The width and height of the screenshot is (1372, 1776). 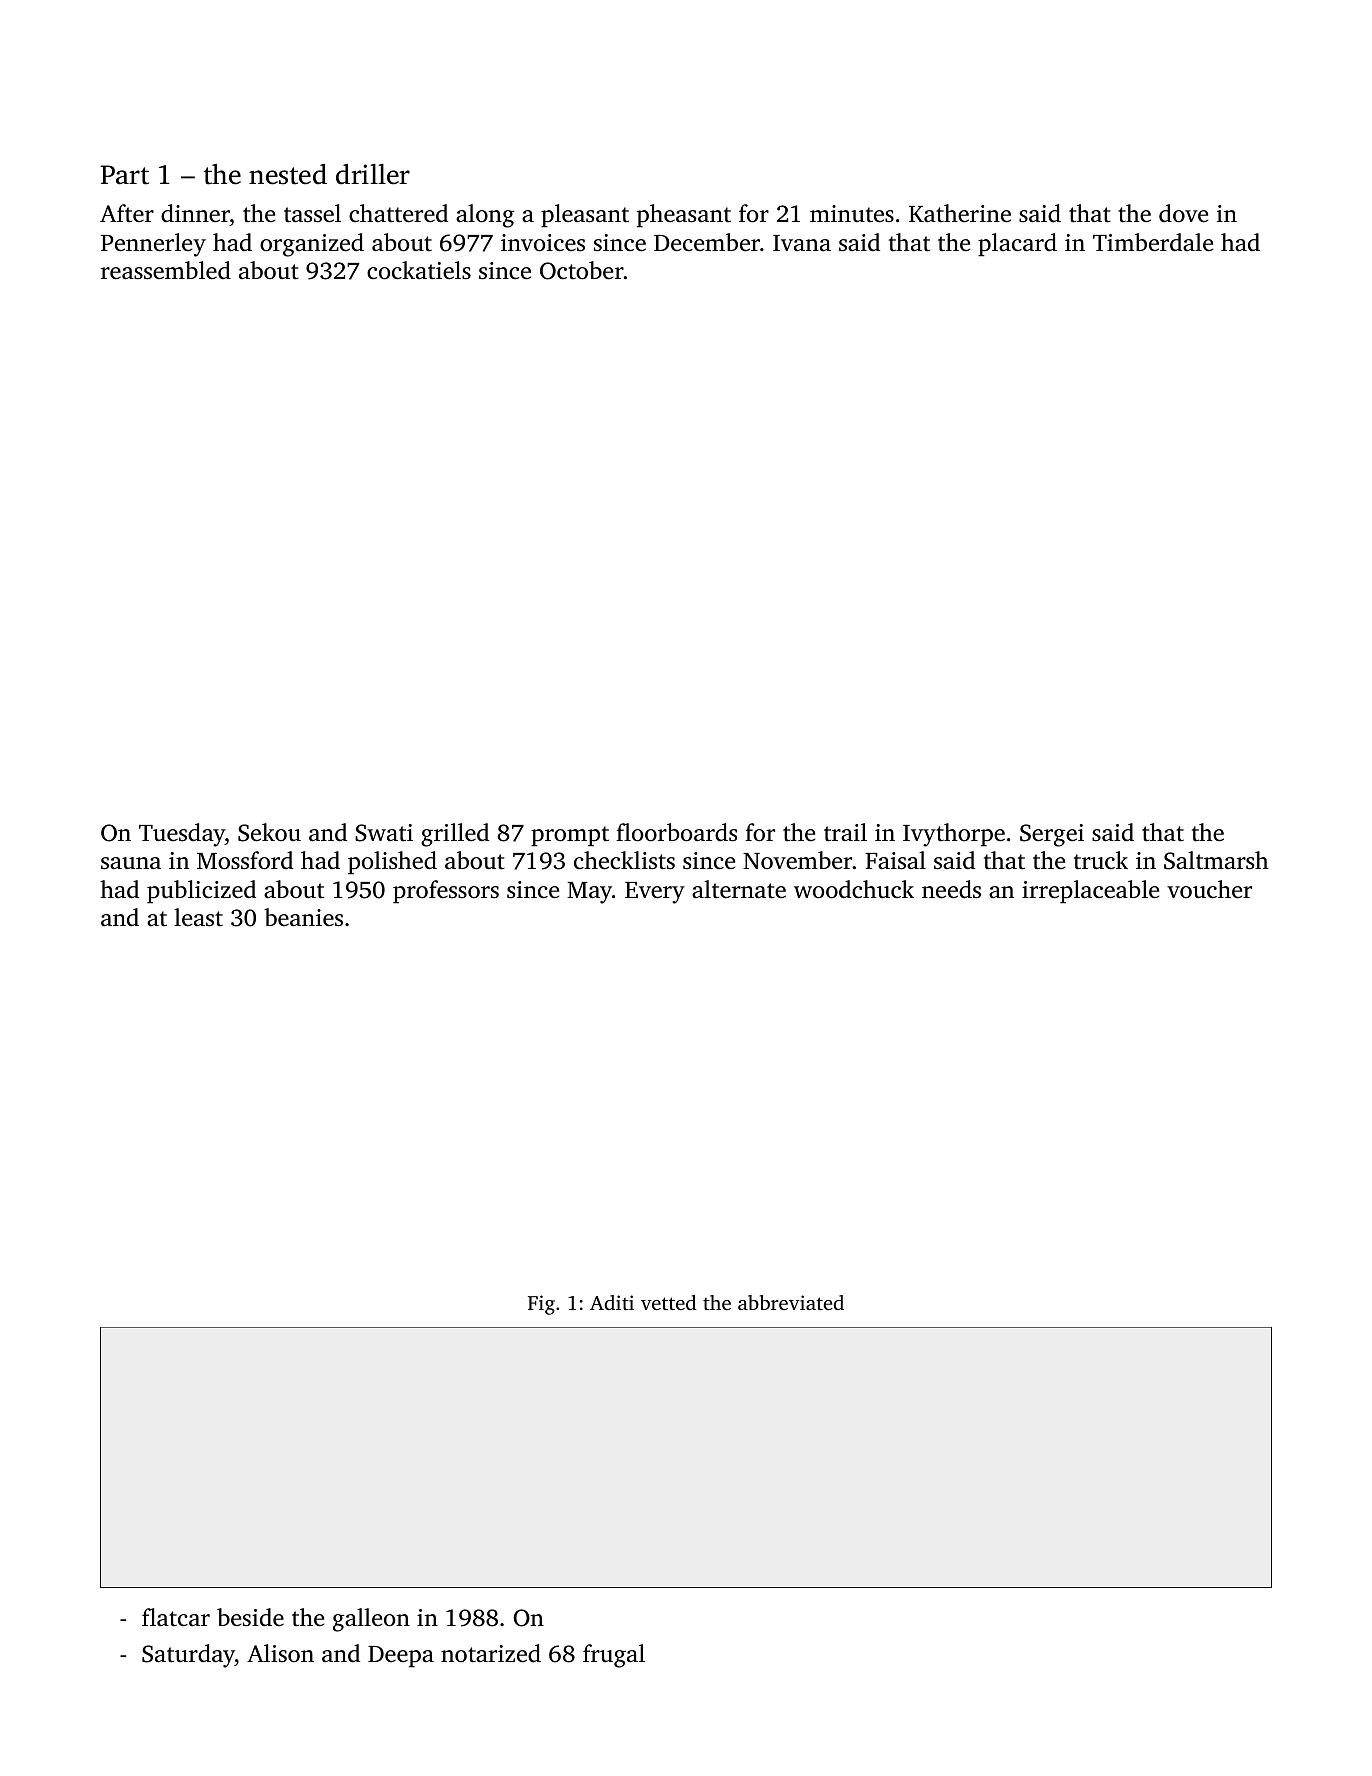 I want to click on October, so click(x=582, y=270).
